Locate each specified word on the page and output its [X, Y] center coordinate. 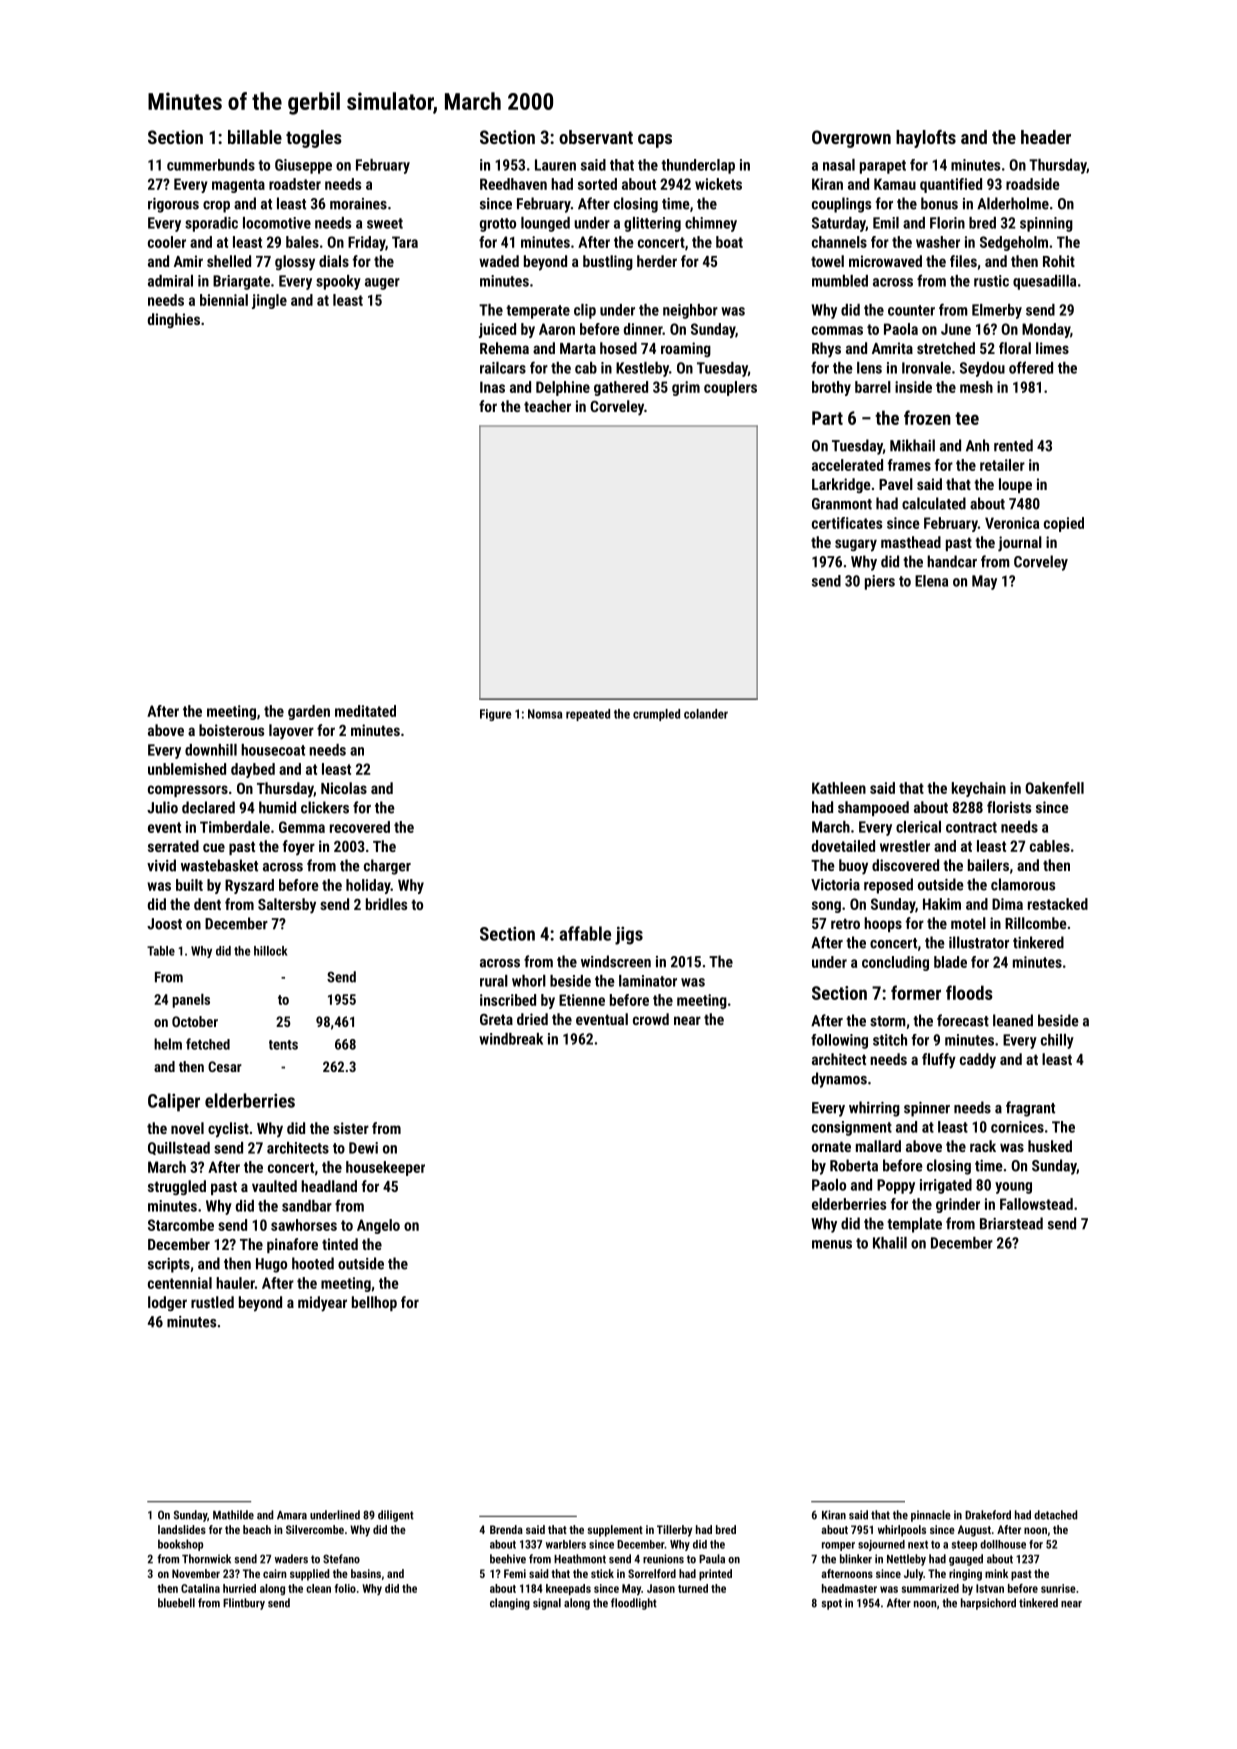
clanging [510, 1604]
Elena [931, 581]
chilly [1057, 1041]
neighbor [690, 311]
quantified [951, 185]
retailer [1002, 465]
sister [351, 1128]
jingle [269, 301]
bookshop [180, 1545]
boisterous [231, 730]
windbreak [511, 1039]
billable [255, 137]
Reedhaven [513, 184]
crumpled [656, 715]
